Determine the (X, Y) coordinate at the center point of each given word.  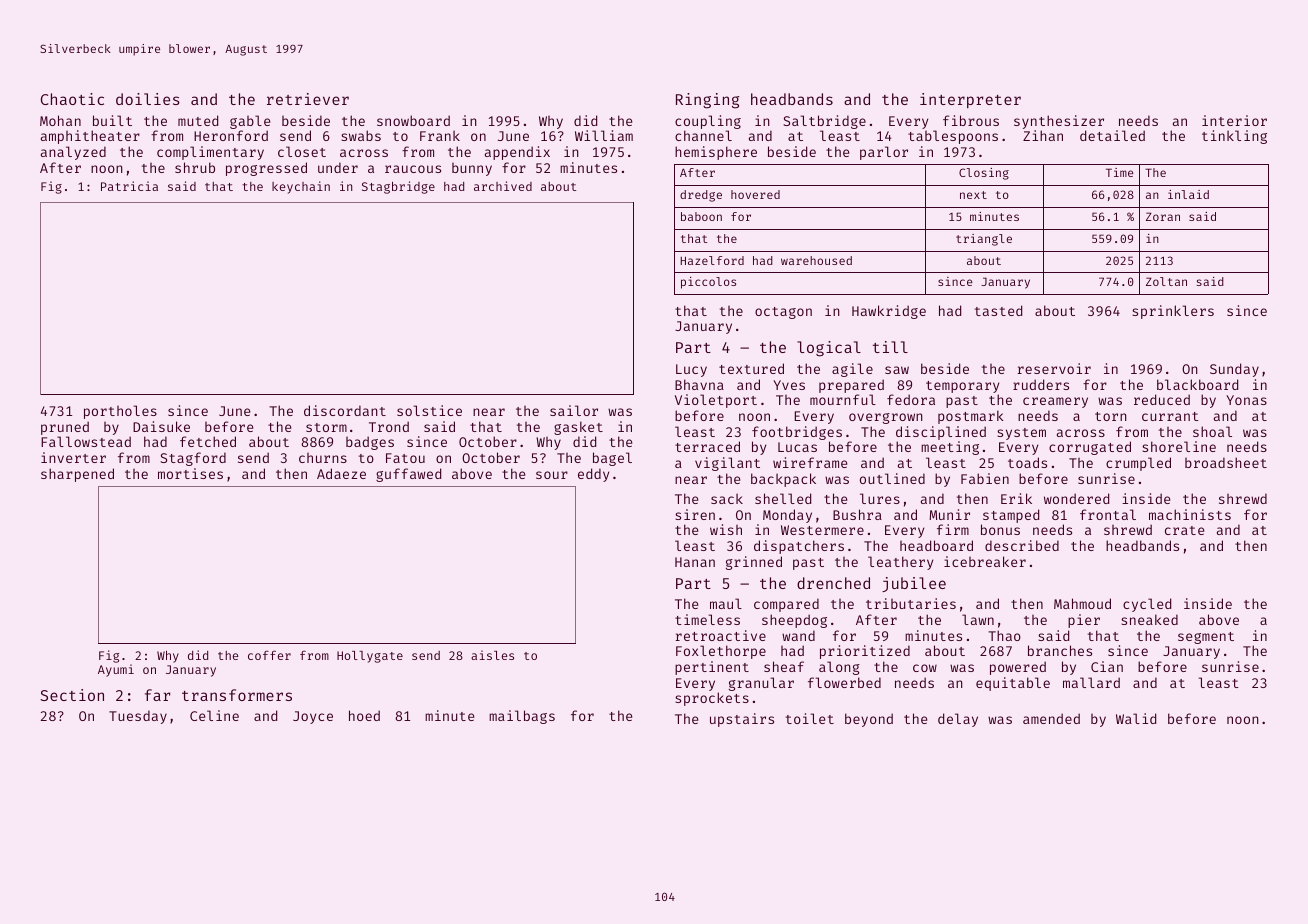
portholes (120, 412)
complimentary (210, 153)
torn (1111, 416)
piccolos (708, 283)
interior (1234, 120)
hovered (755, 194)
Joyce (313, 717)
